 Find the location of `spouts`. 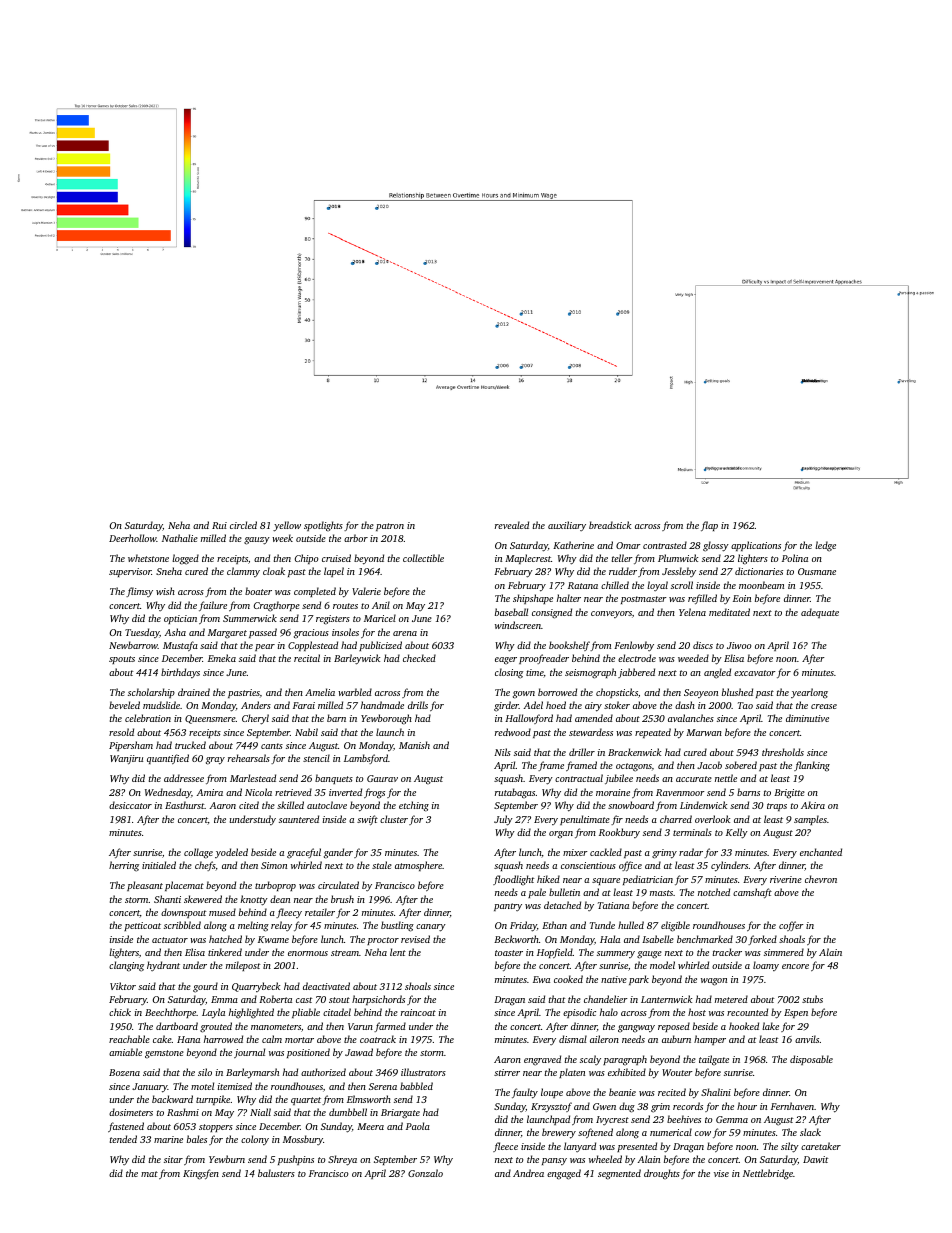

spouts is located at coordinates (122, 660).
